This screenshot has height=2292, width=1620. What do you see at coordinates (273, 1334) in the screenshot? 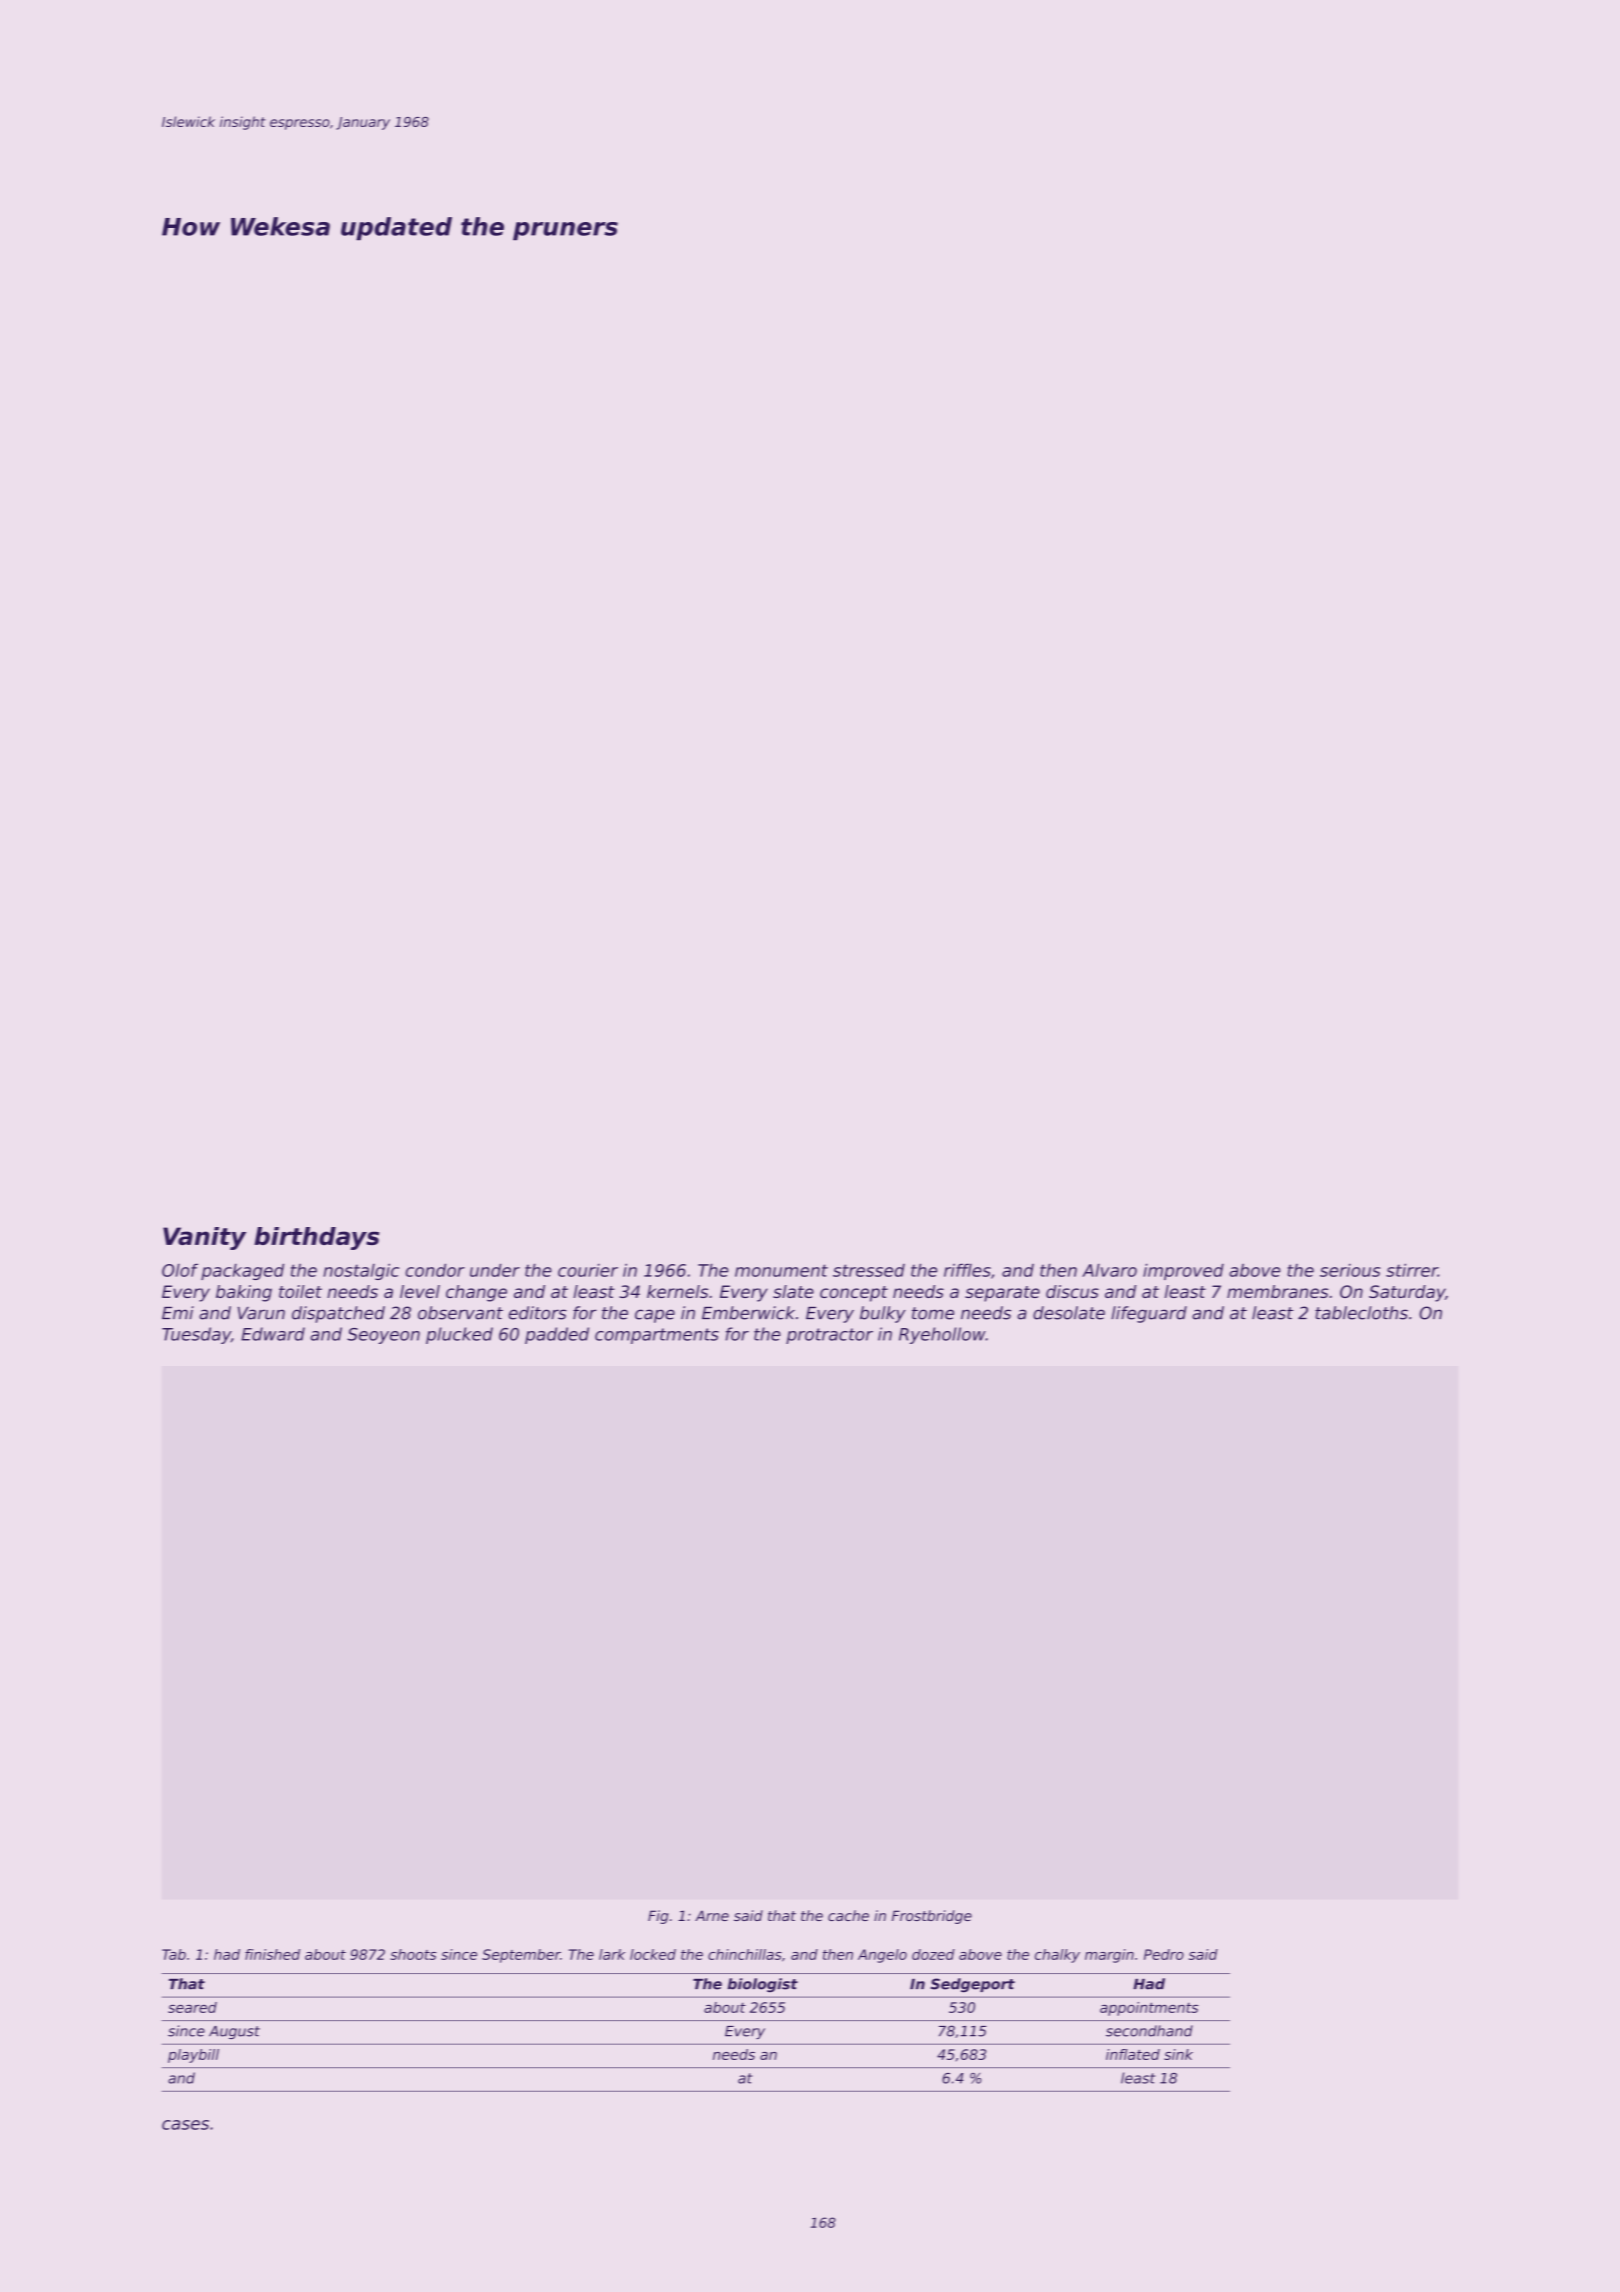
I see `Edward` at bounding box center [273, 1334].
